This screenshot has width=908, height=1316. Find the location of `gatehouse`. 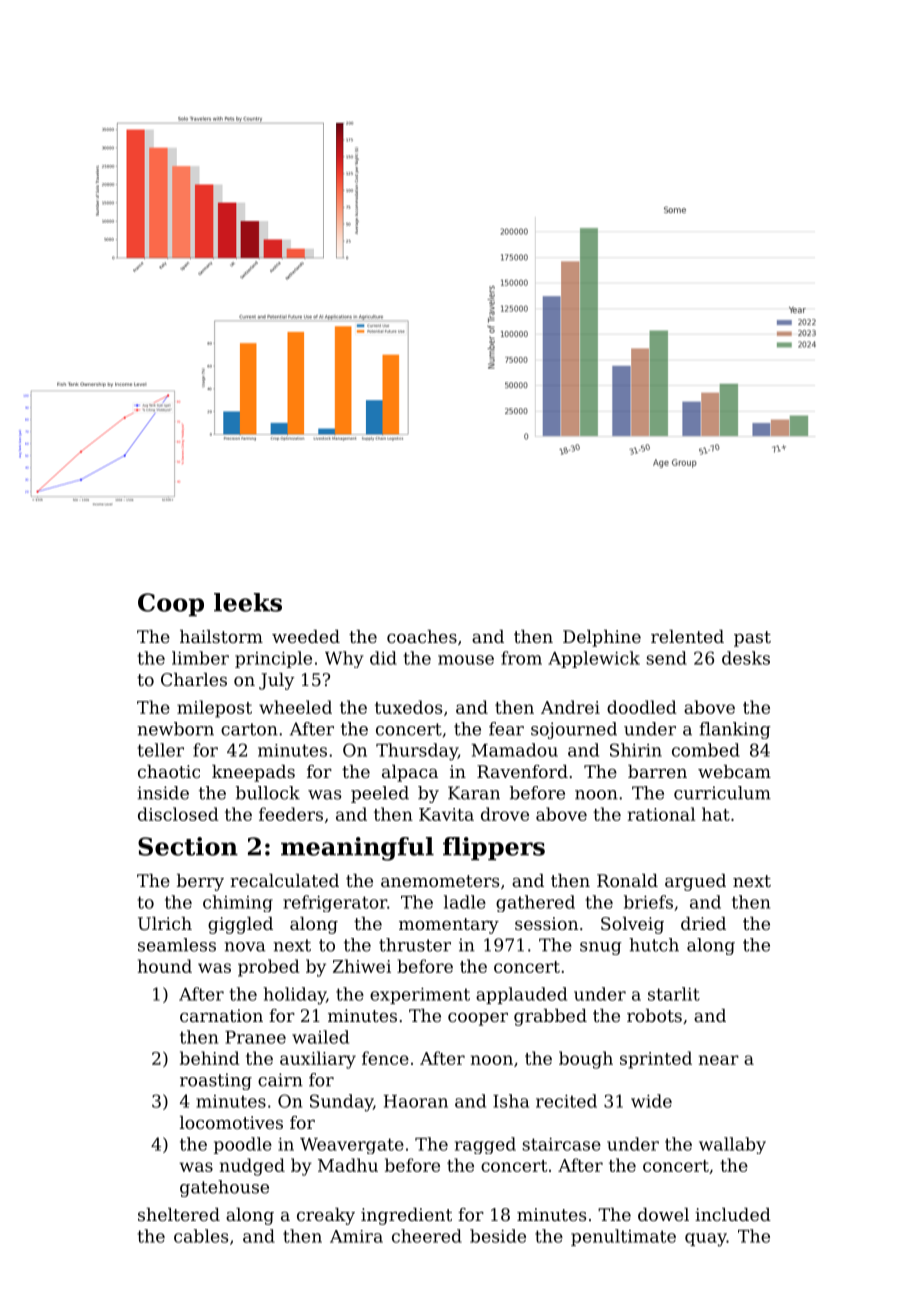

gatehouse is located at coordinates (224, 1188).
